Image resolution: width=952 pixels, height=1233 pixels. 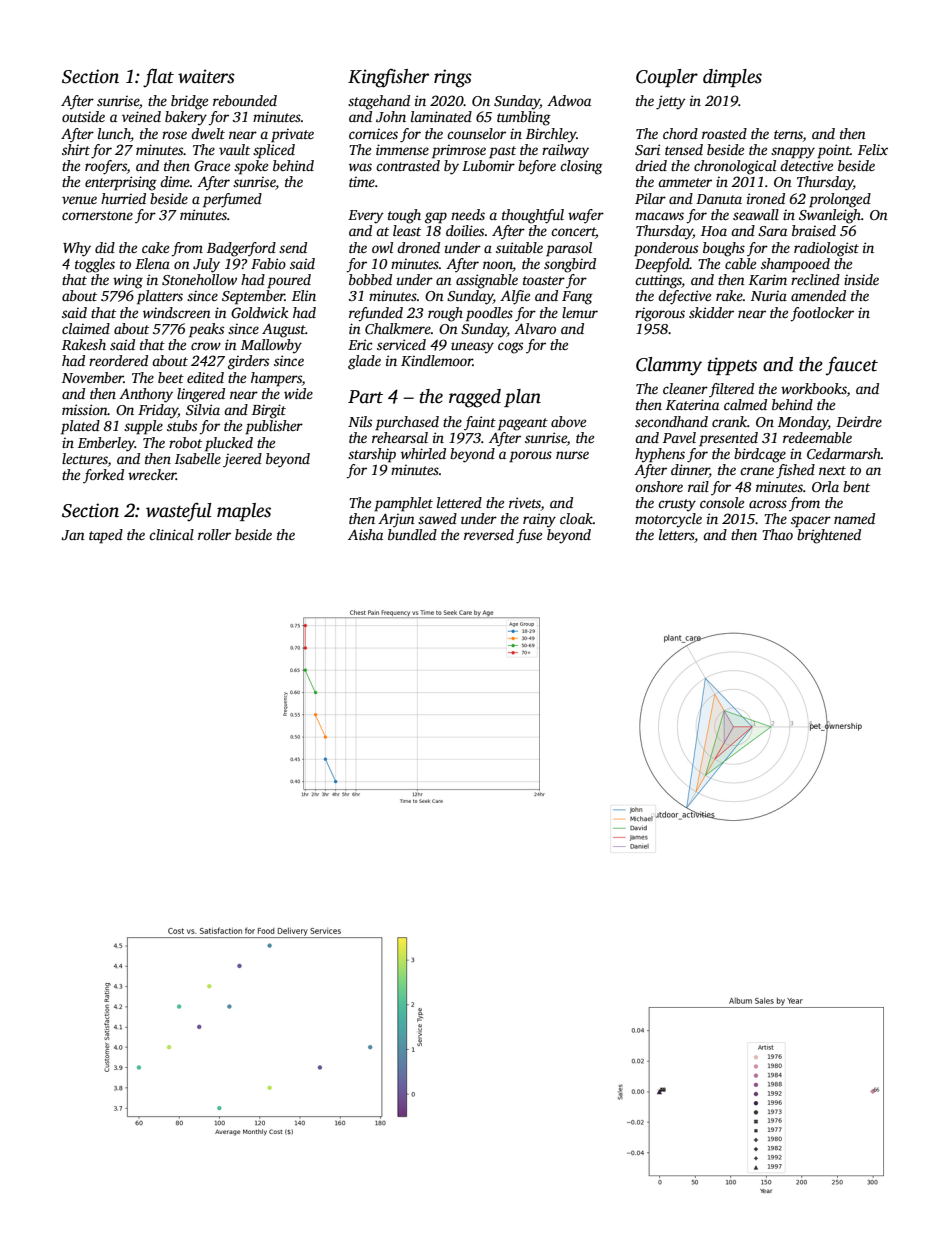 What do you see at coordinates (388, 78) in the screenshot?
I see `Kingfisher` at bounding box center [388, 78].
